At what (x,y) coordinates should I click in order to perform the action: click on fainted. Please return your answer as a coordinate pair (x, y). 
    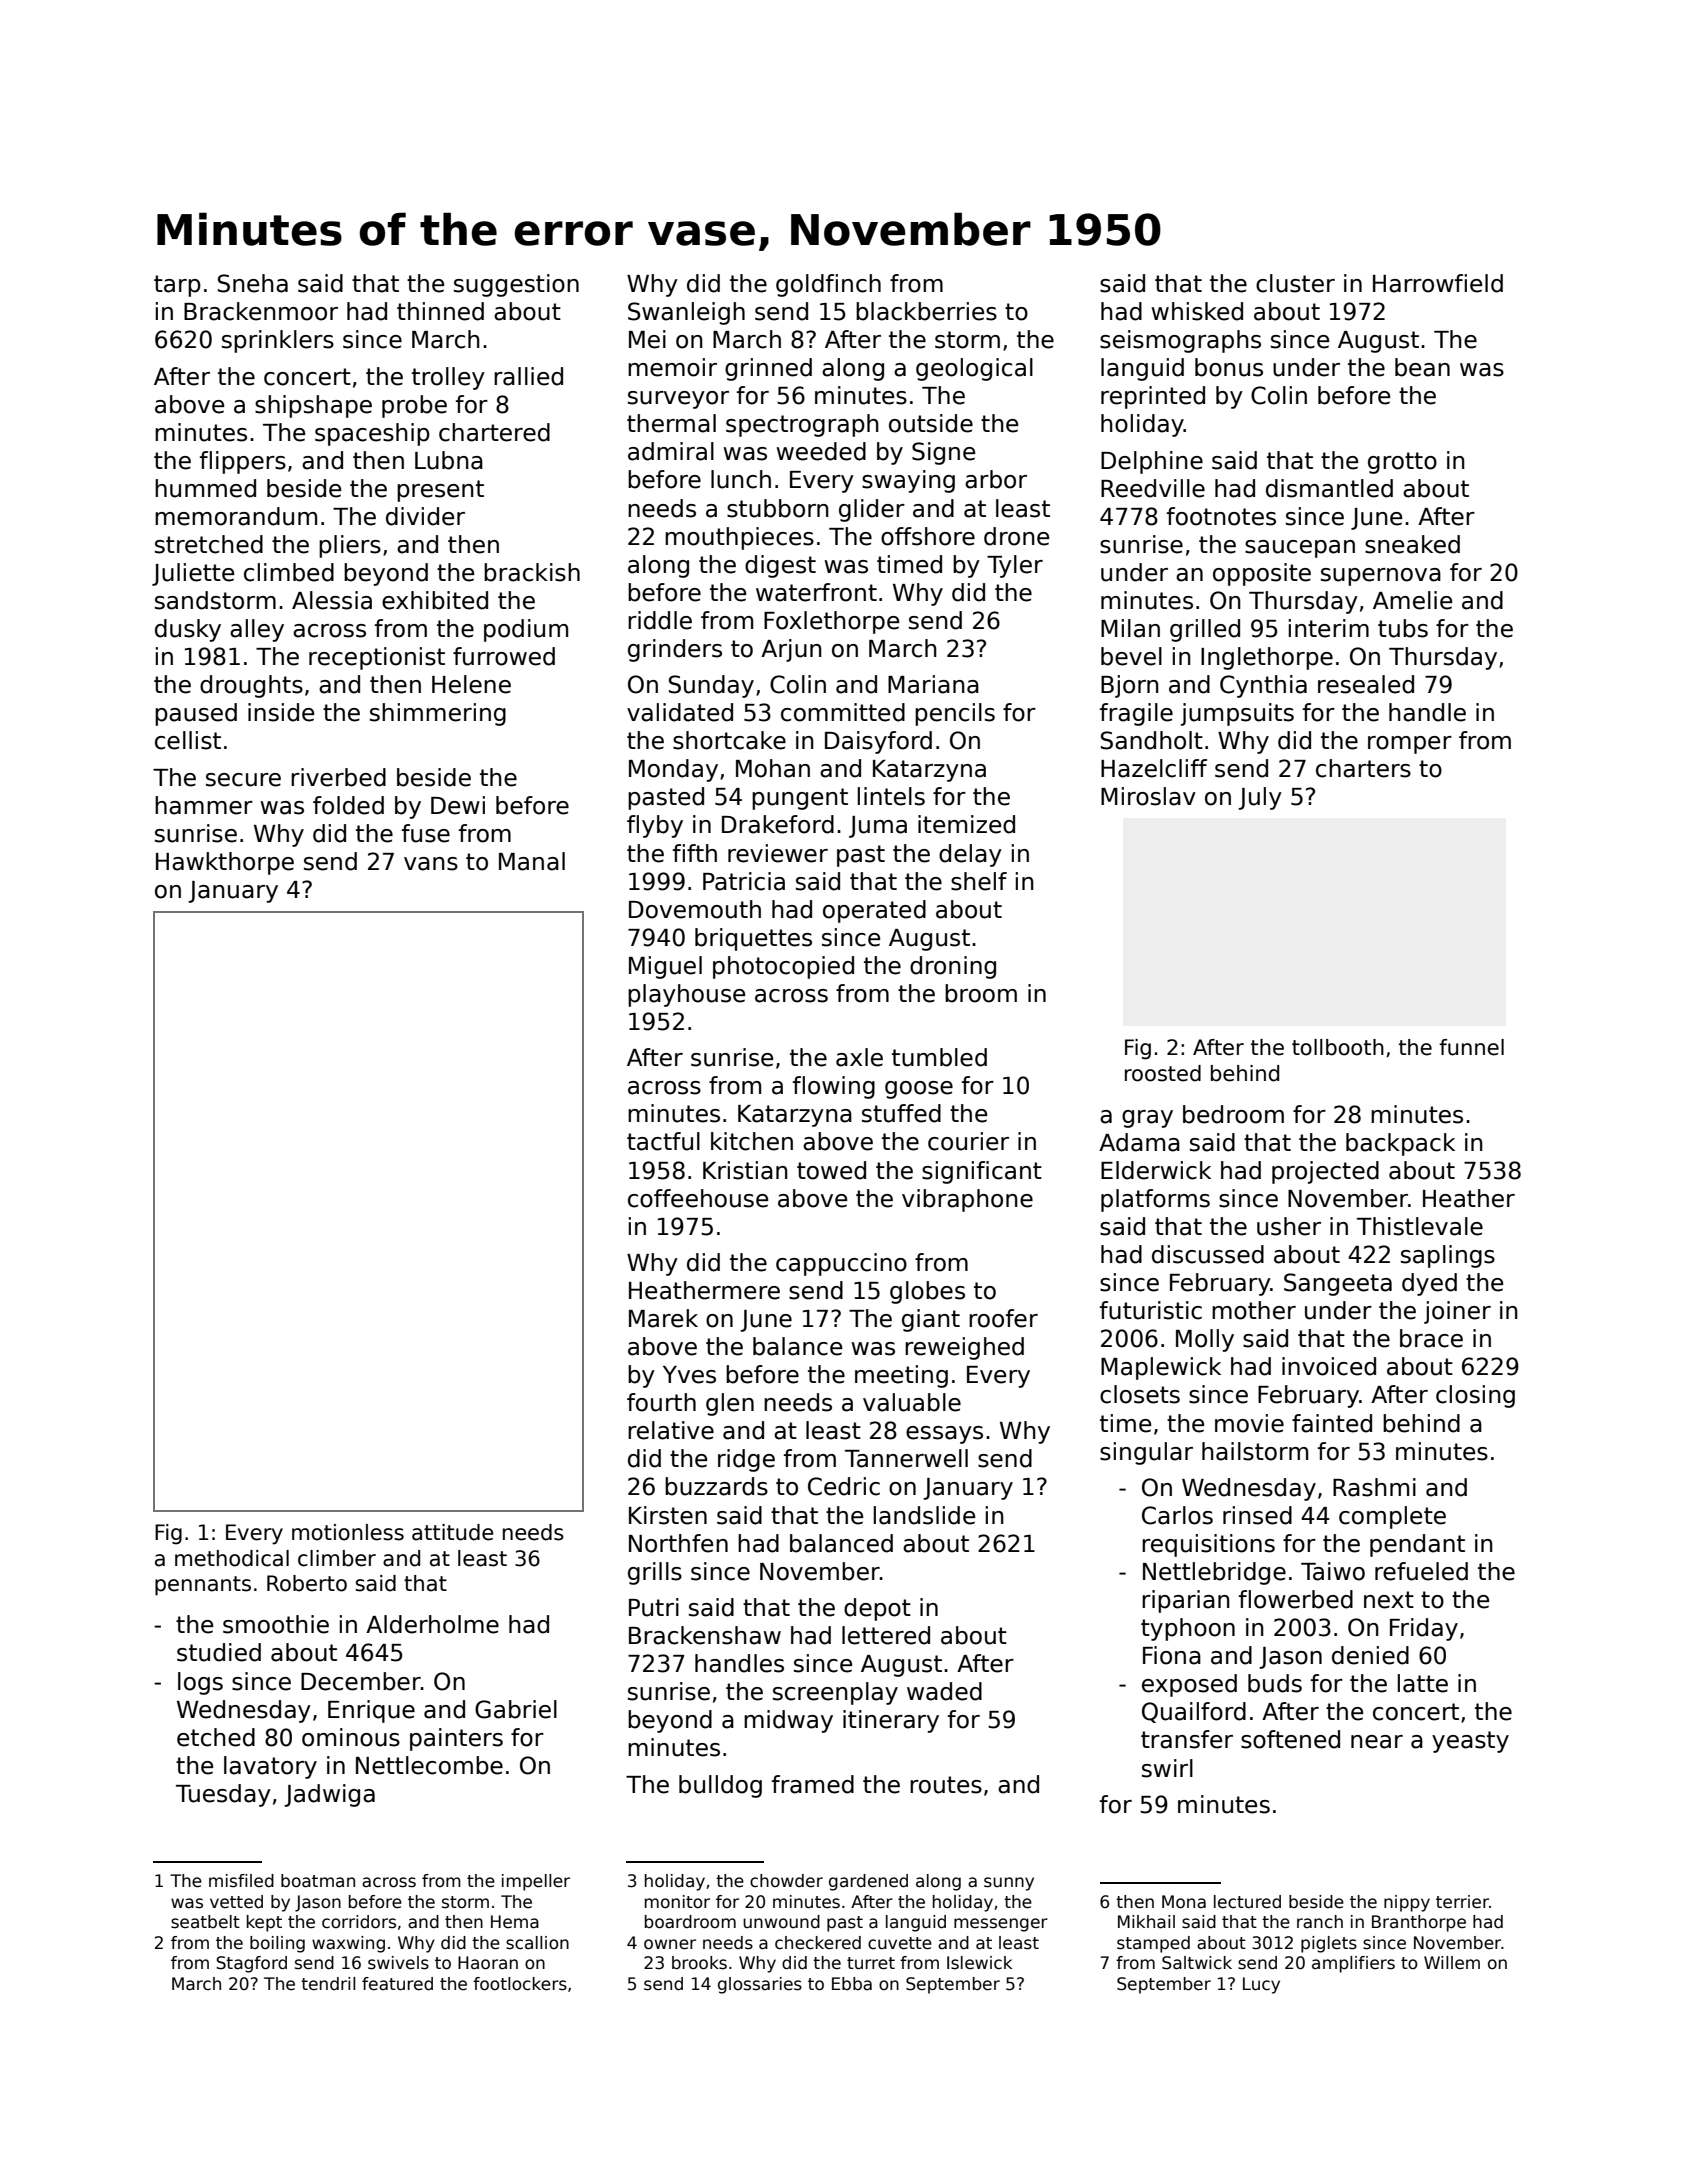
    Looking at the image, I should click on (1332, 1423).
